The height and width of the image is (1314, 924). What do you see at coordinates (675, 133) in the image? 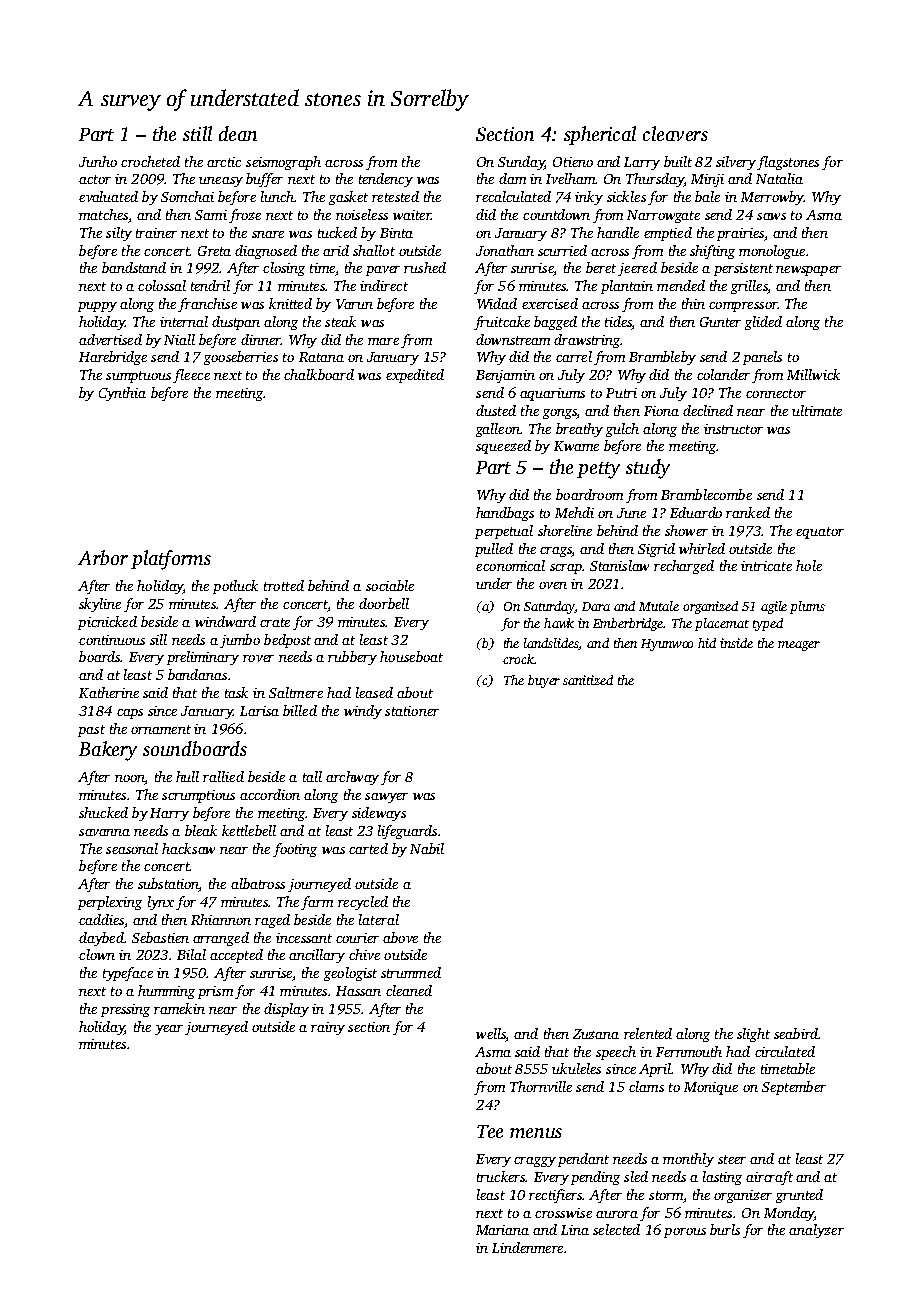
I see `cleavers` at bounding box center [675, 133].
